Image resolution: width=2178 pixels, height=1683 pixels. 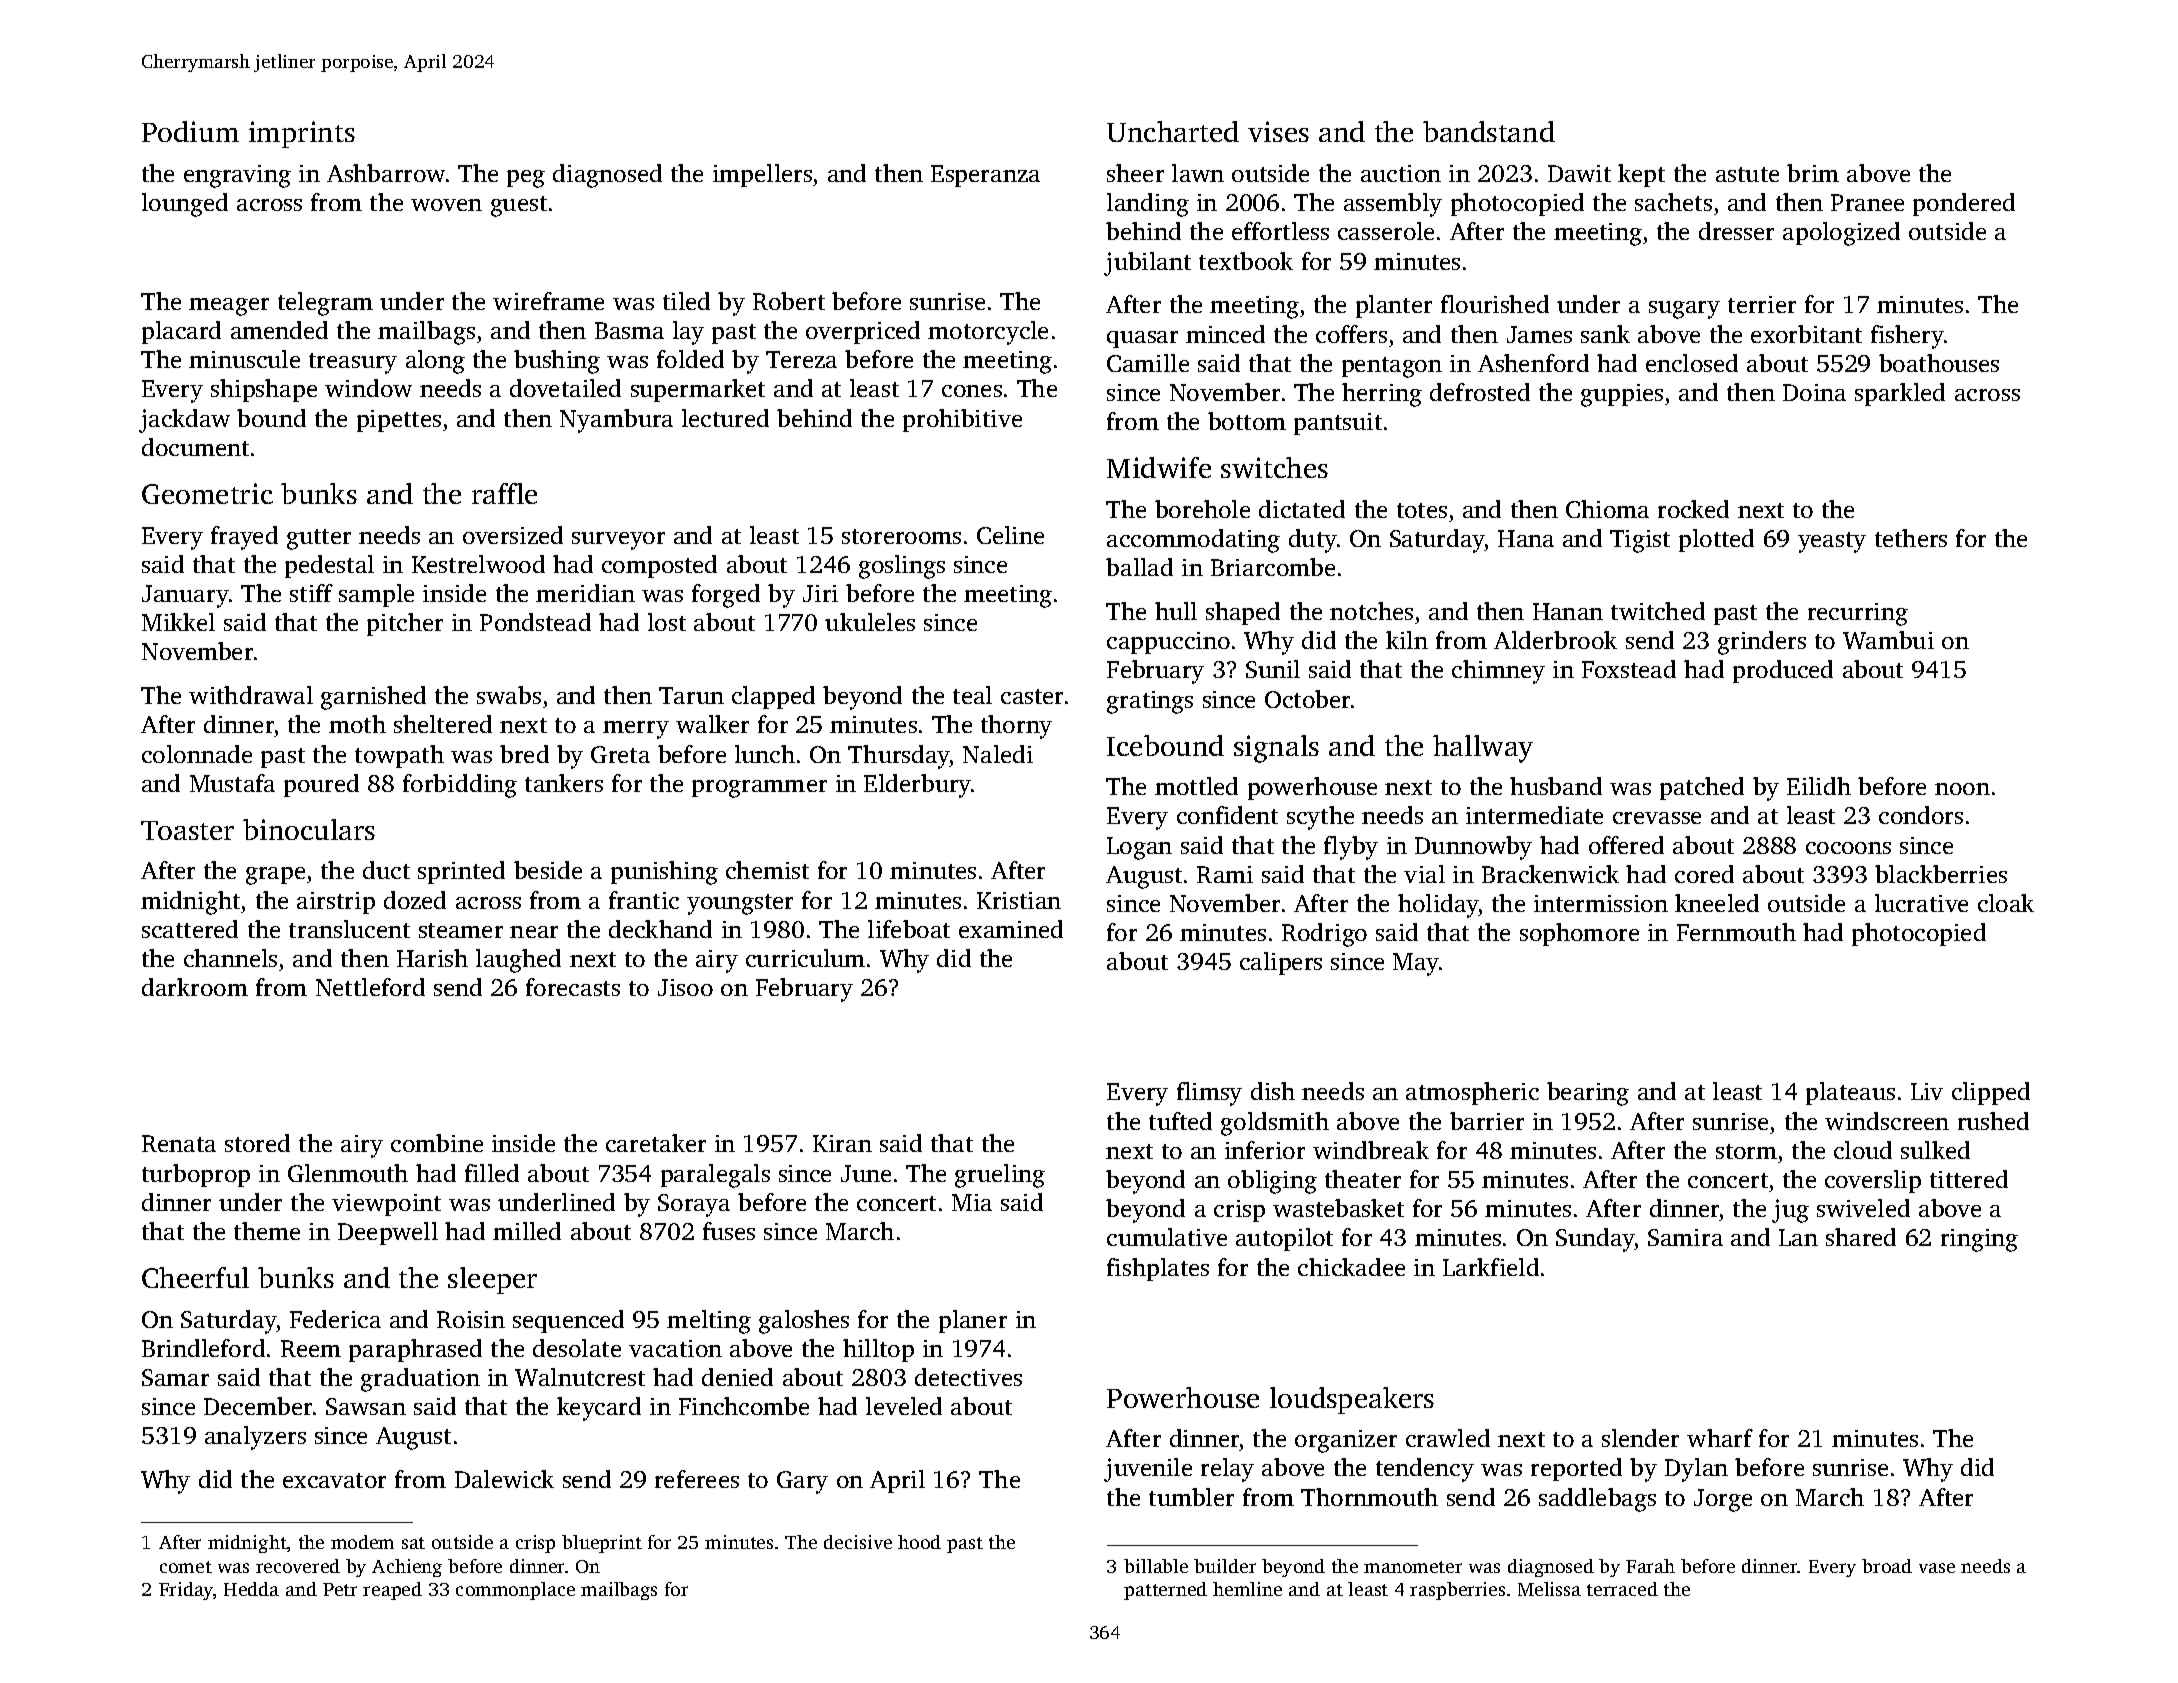 I want to click on peg, so click(x=526, y=179).
